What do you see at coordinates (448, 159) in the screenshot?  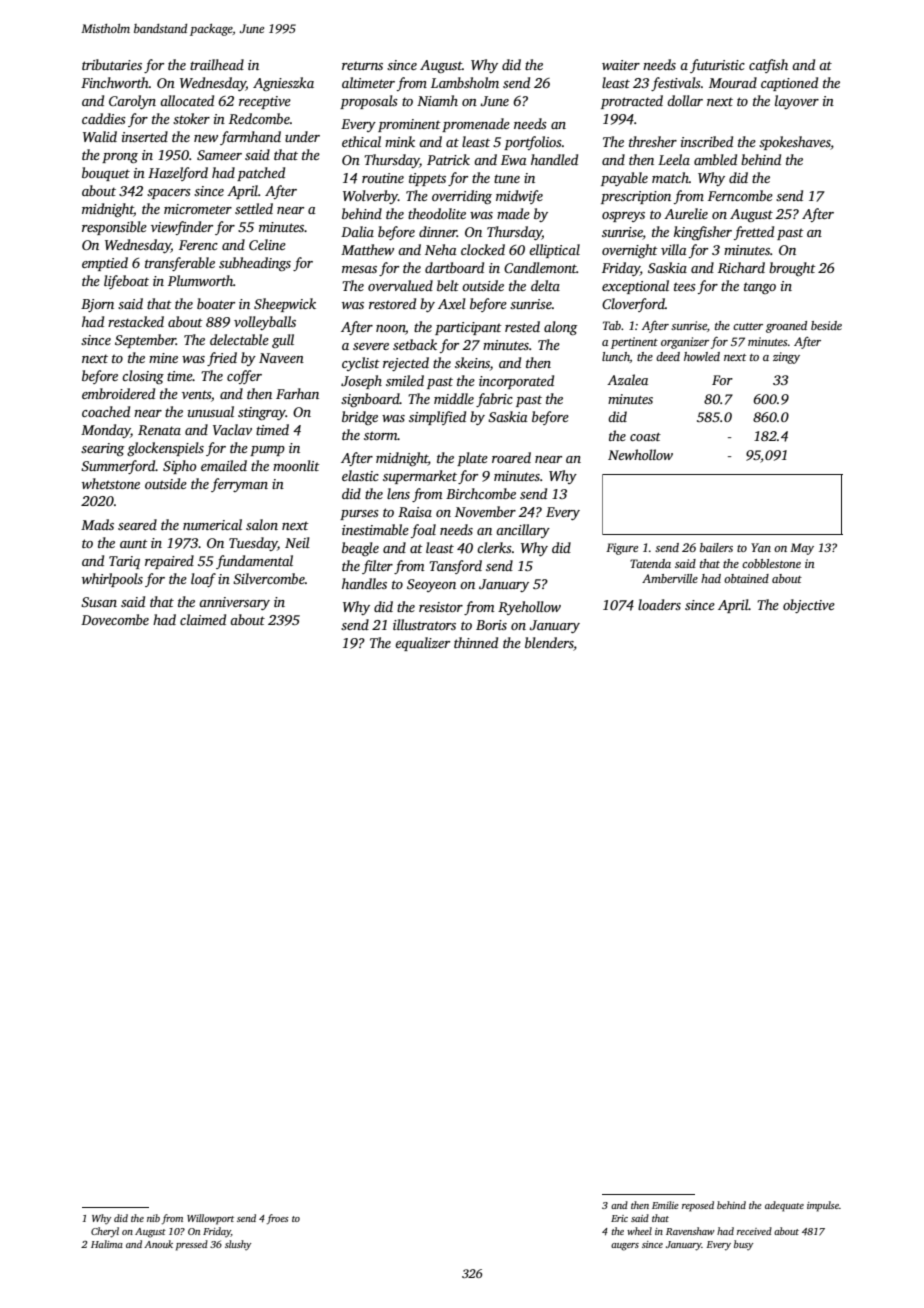 I see `Patrick` at bounding box center [448, 159].
